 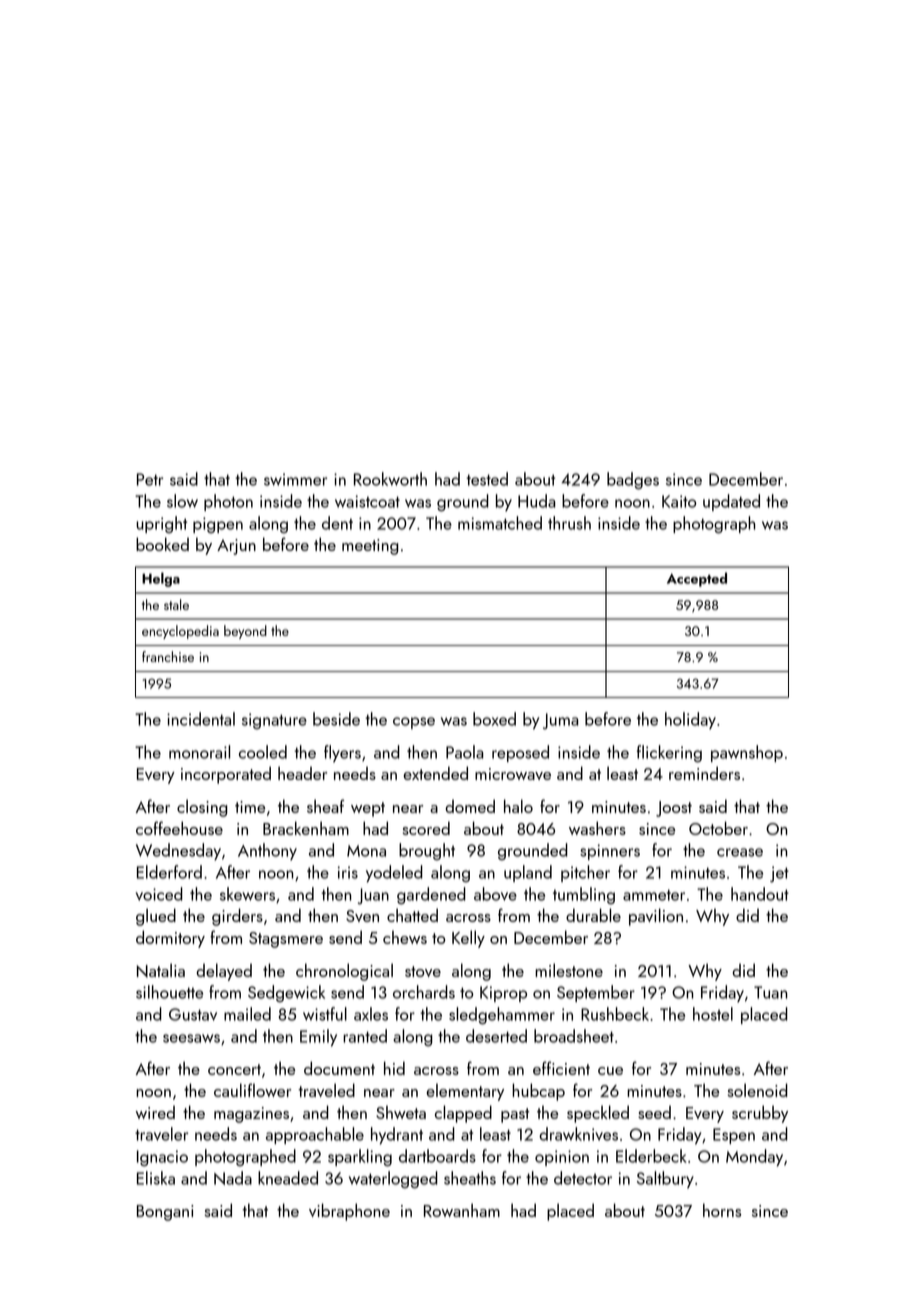 What do you see at coordinates (731, 502) in the screenshot?
I see `updated` at bounding box center [731, 502].
